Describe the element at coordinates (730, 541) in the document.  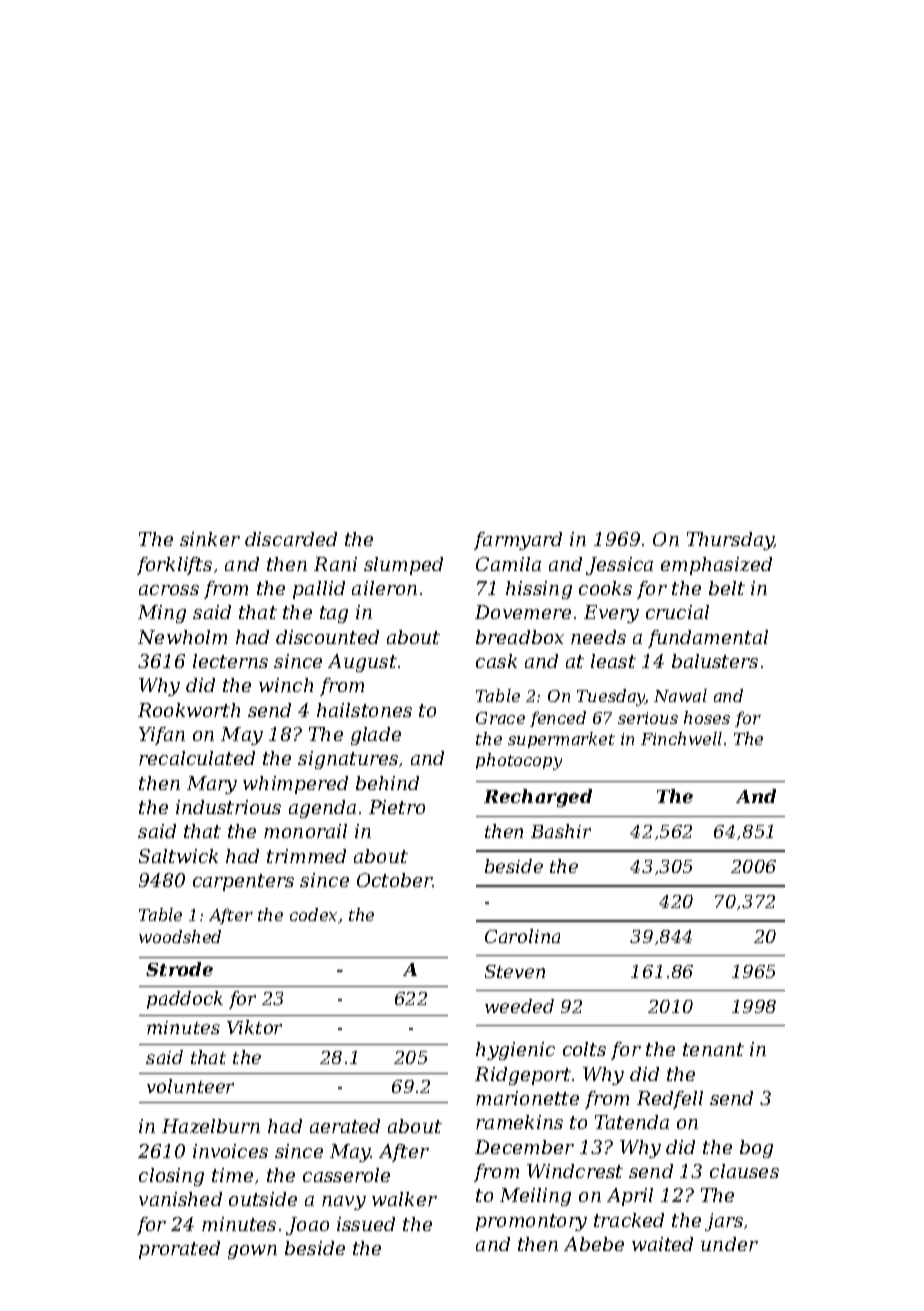
I see `Thursday` at that location.
